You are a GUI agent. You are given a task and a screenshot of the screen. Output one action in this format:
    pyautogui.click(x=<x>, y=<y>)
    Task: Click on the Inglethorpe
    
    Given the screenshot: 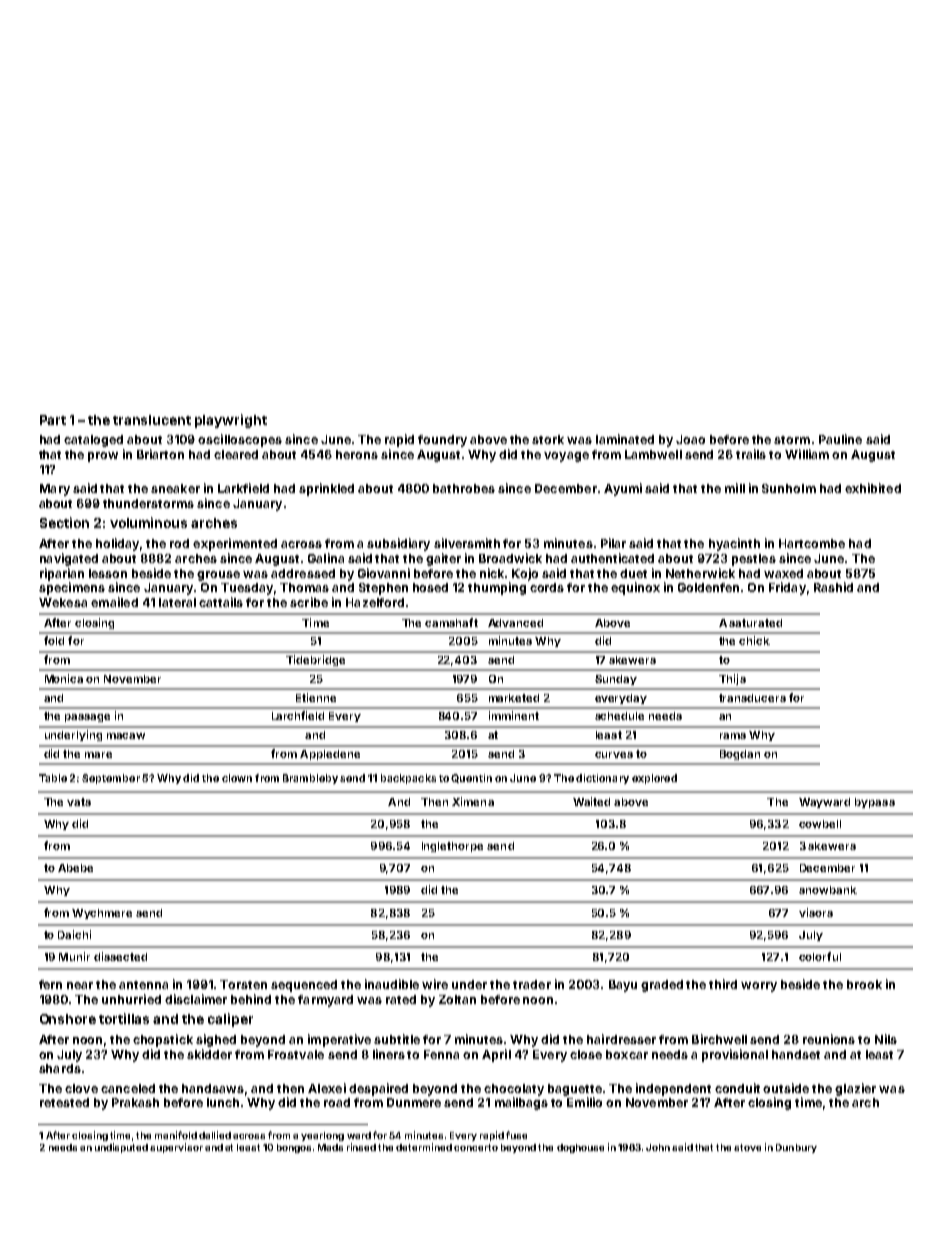 What is the action you would take?
    pyautogui.click(x=452, y=847)
